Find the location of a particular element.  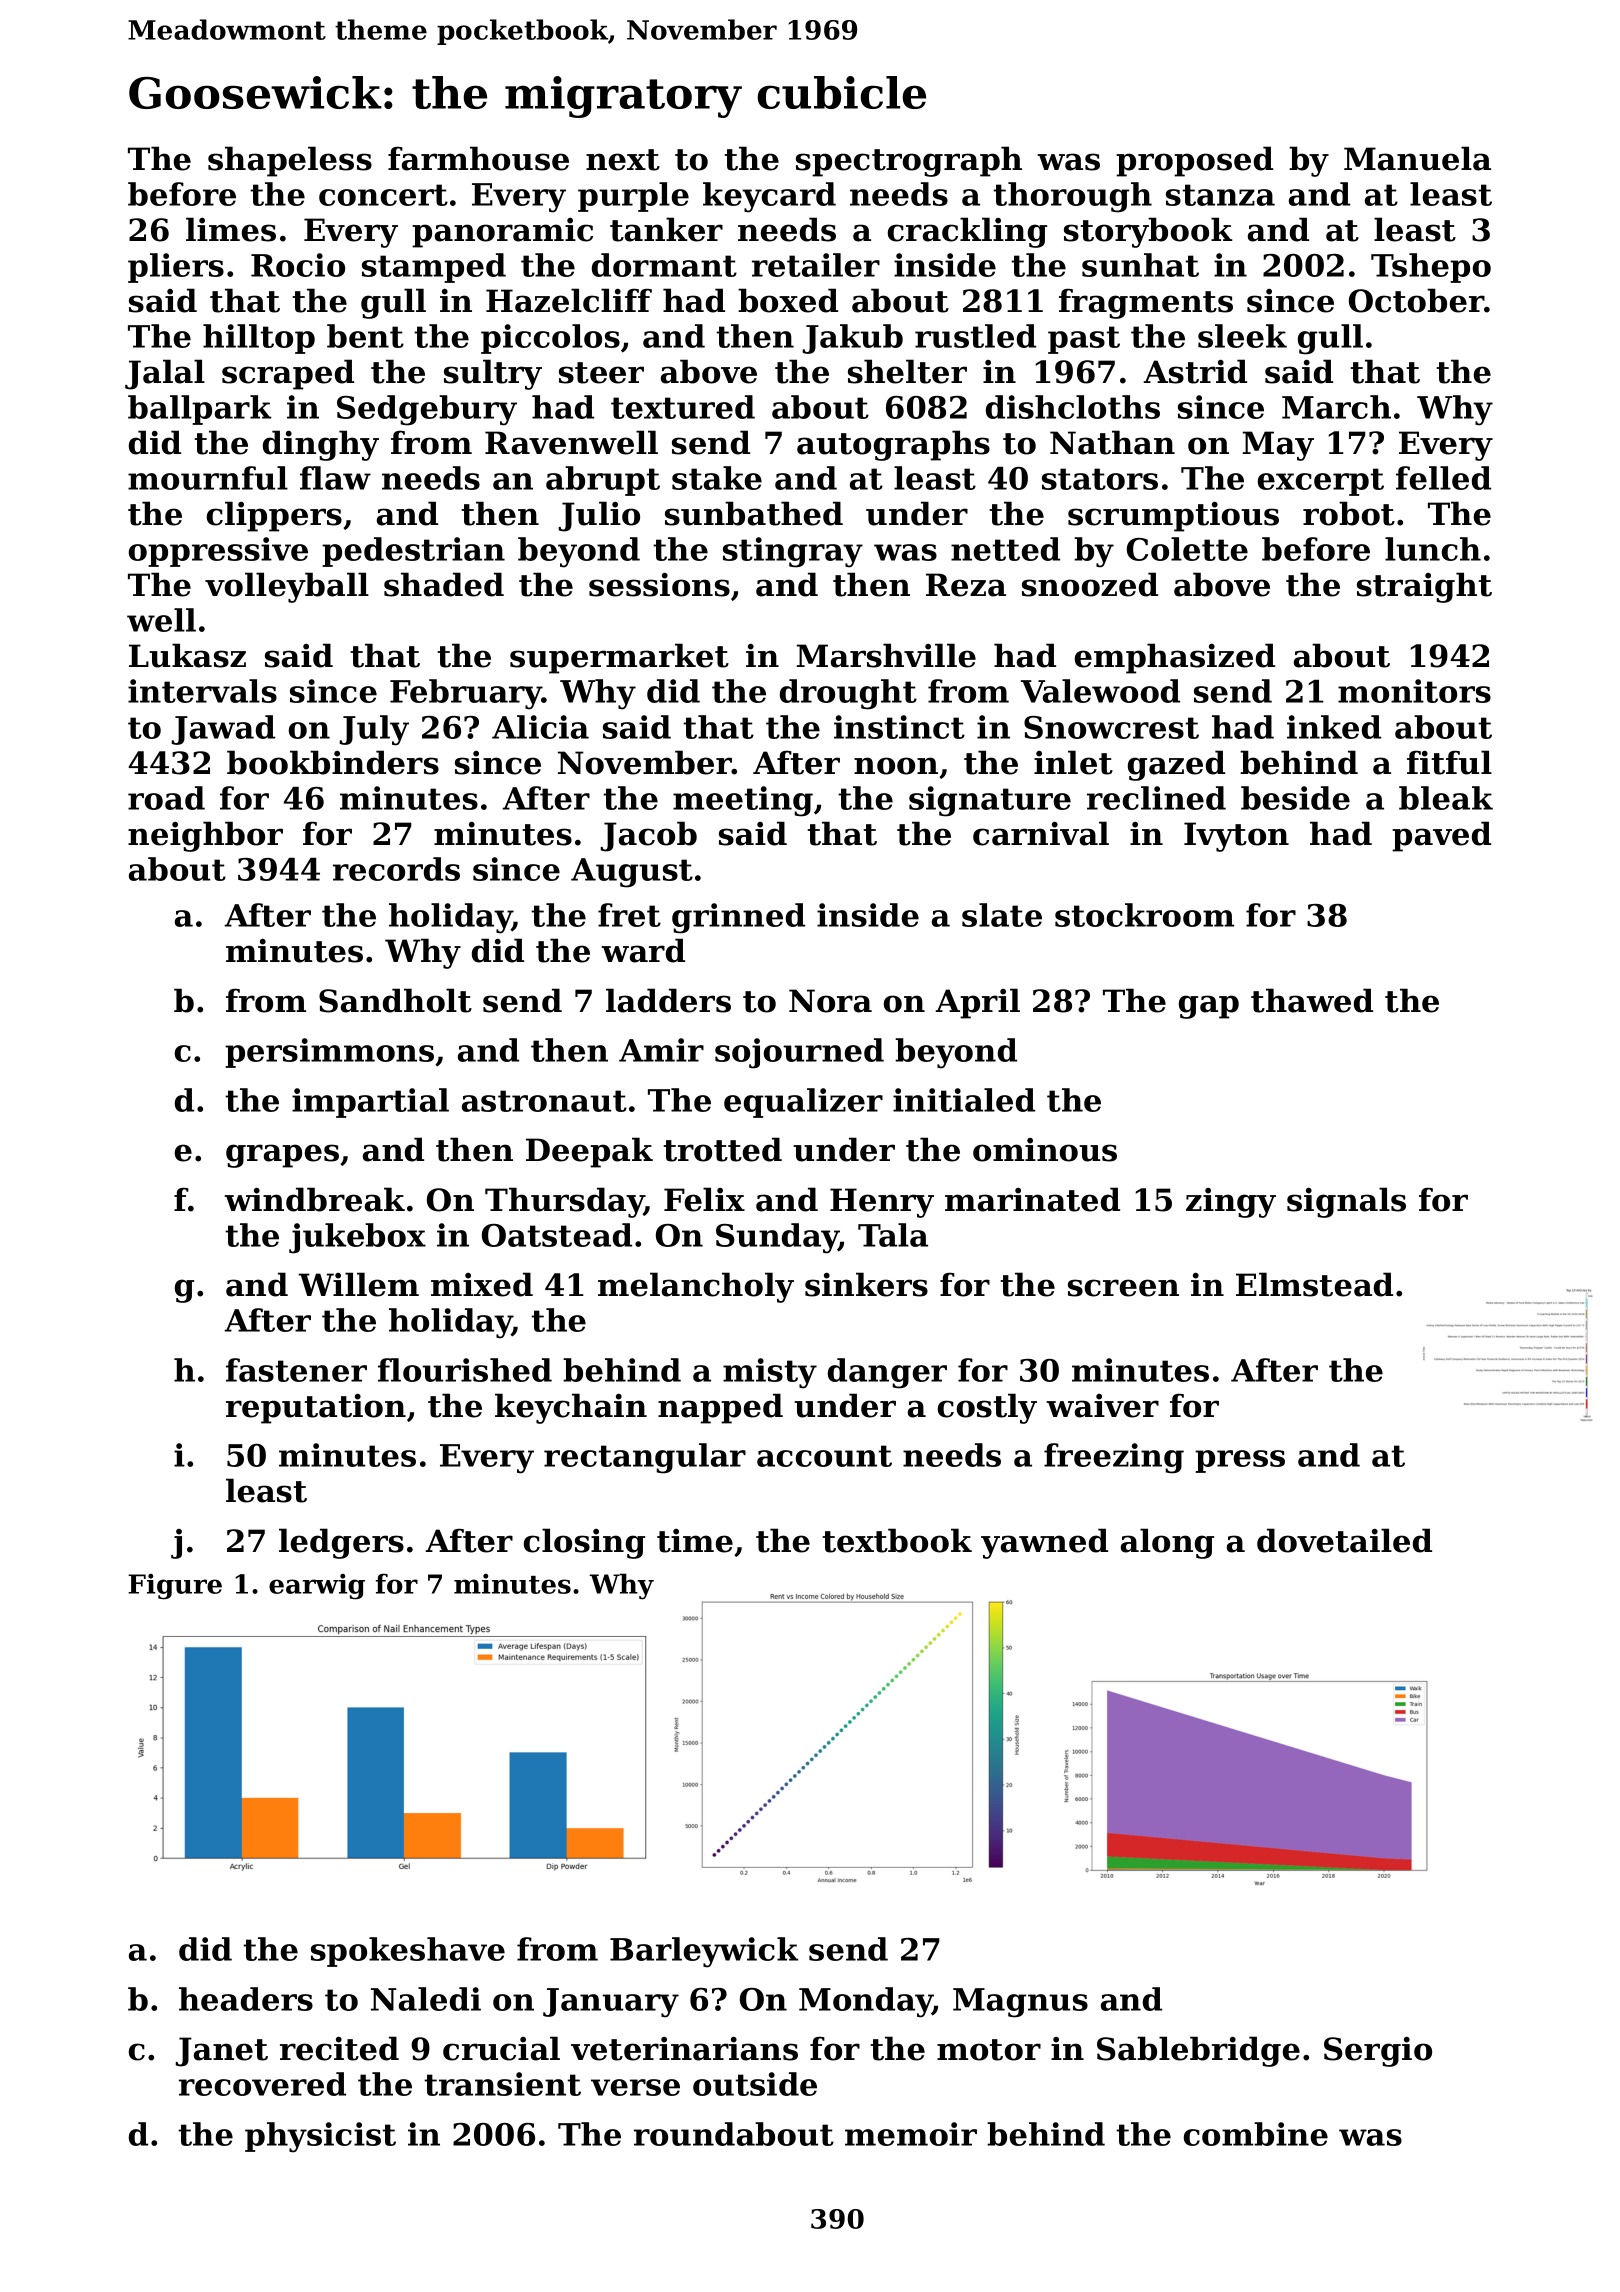

mixed is located at coordinates (482, 1284).
